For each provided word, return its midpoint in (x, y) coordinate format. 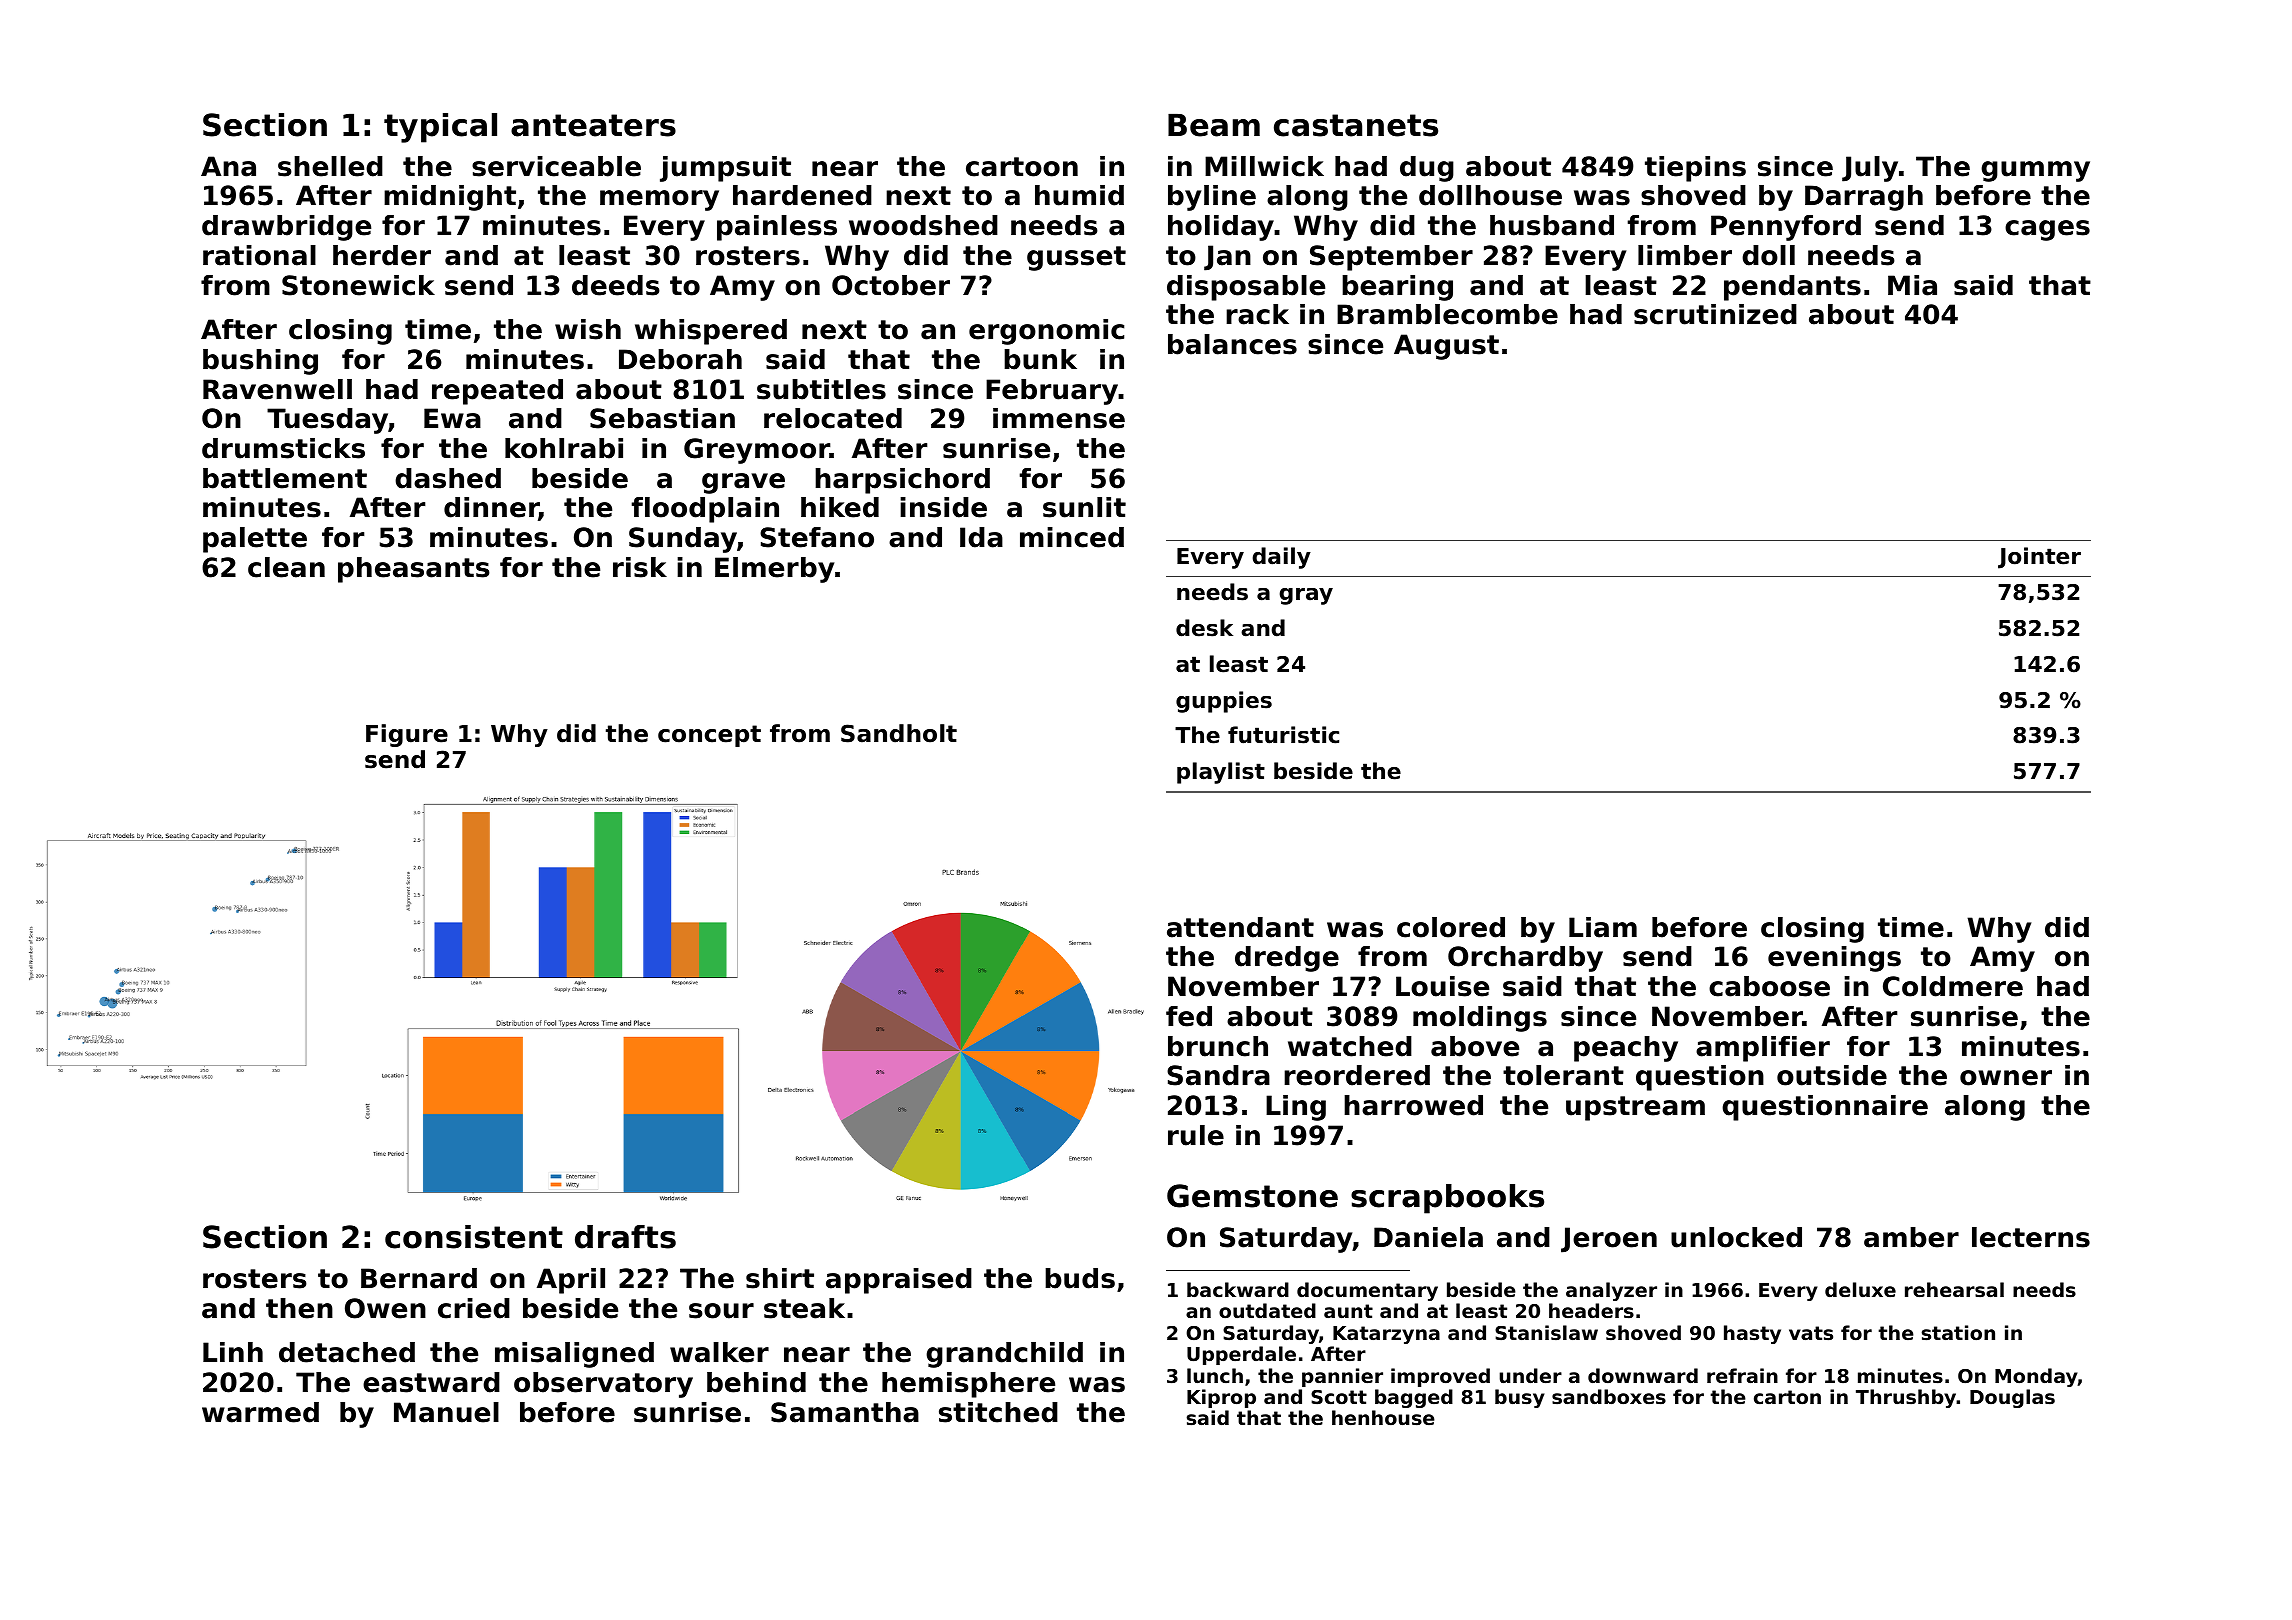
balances (1232, 344)
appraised (899, 1281)
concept (709, 736)
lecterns (2031, 1237)
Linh (233, 1352)
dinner (491, 509)
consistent (474, 1237)
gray (1306, 596)
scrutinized (1715, 314)
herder (382, 255)
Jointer (2039, 558)
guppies (1224, 702)
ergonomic (1046, 332)
